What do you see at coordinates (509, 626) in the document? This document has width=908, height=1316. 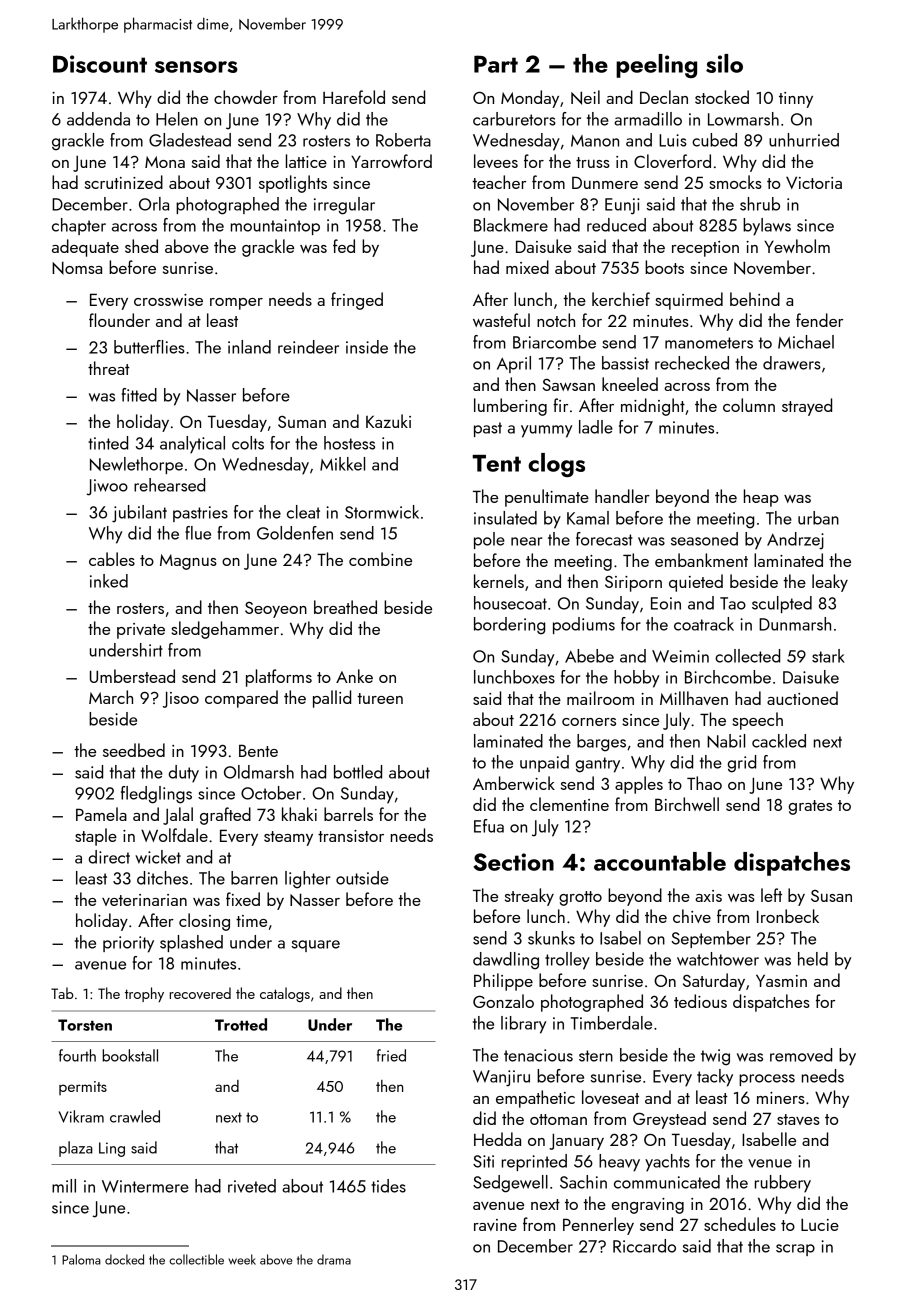 I see `bordering` at bounding box center [509, 626].
